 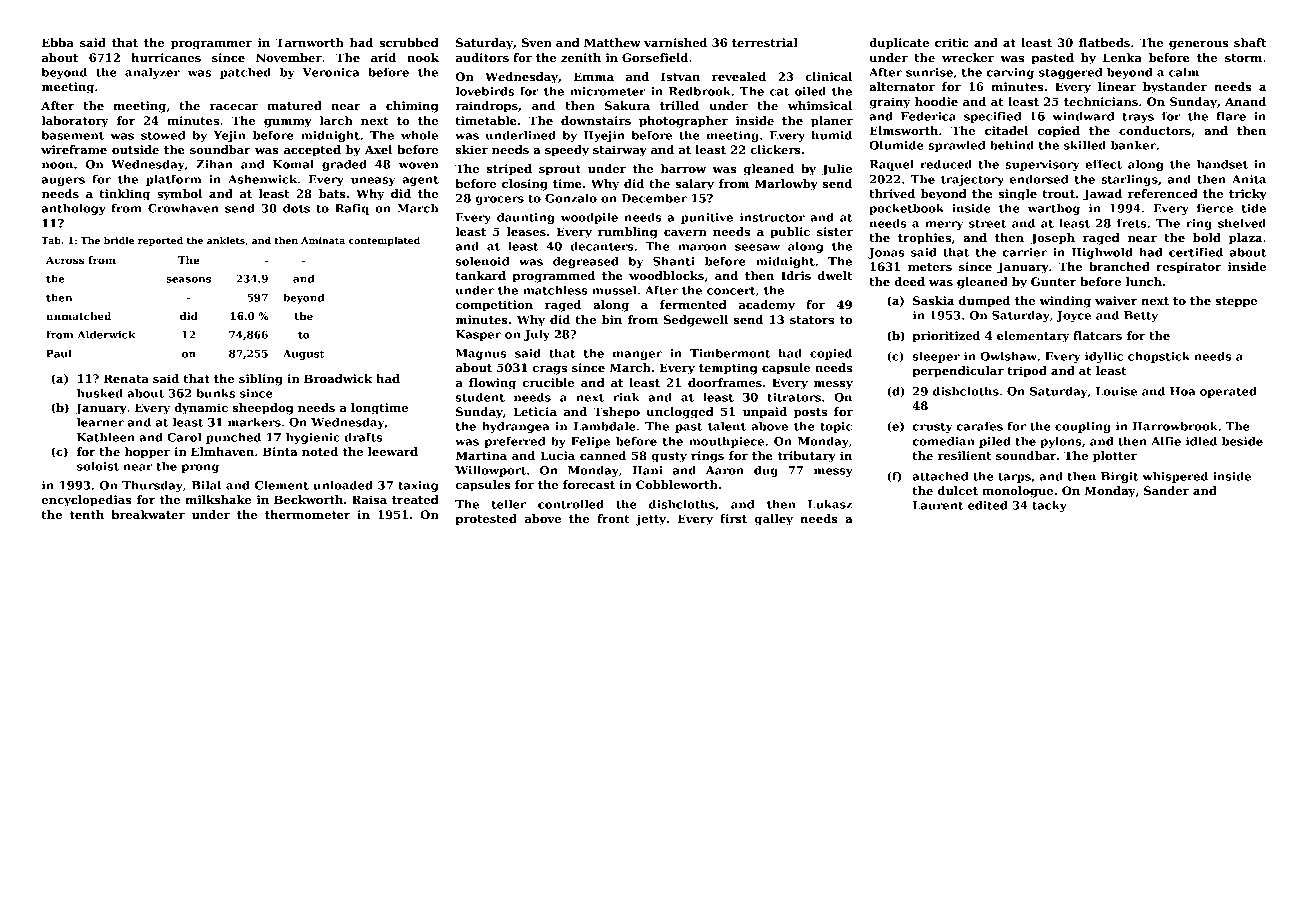 What do you see at coordinates (288, 123) in the page?
I see `gummy` at bounding box center [288, 123].
